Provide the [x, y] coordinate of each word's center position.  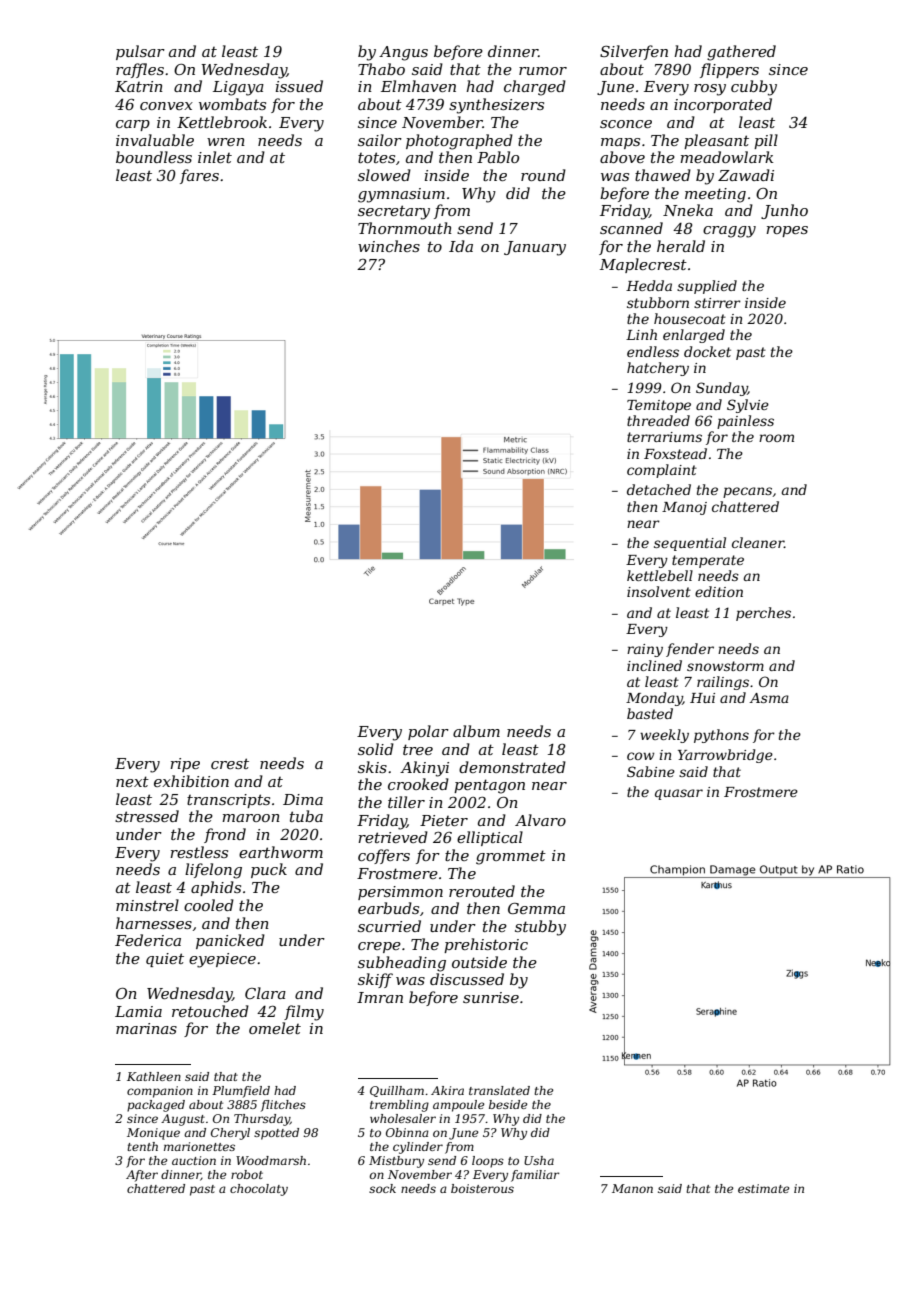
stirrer [717, 303]
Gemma [536, 908]
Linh [641, 334]
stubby [540, 928]
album [476, 731]
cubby [754, 88]
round [543, 175]
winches [389, 246]
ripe [185, 765]
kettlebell [660, 575]
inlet [215, 157]
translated [499, 1090]
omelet [275, 1028]
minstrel [147, 905]
